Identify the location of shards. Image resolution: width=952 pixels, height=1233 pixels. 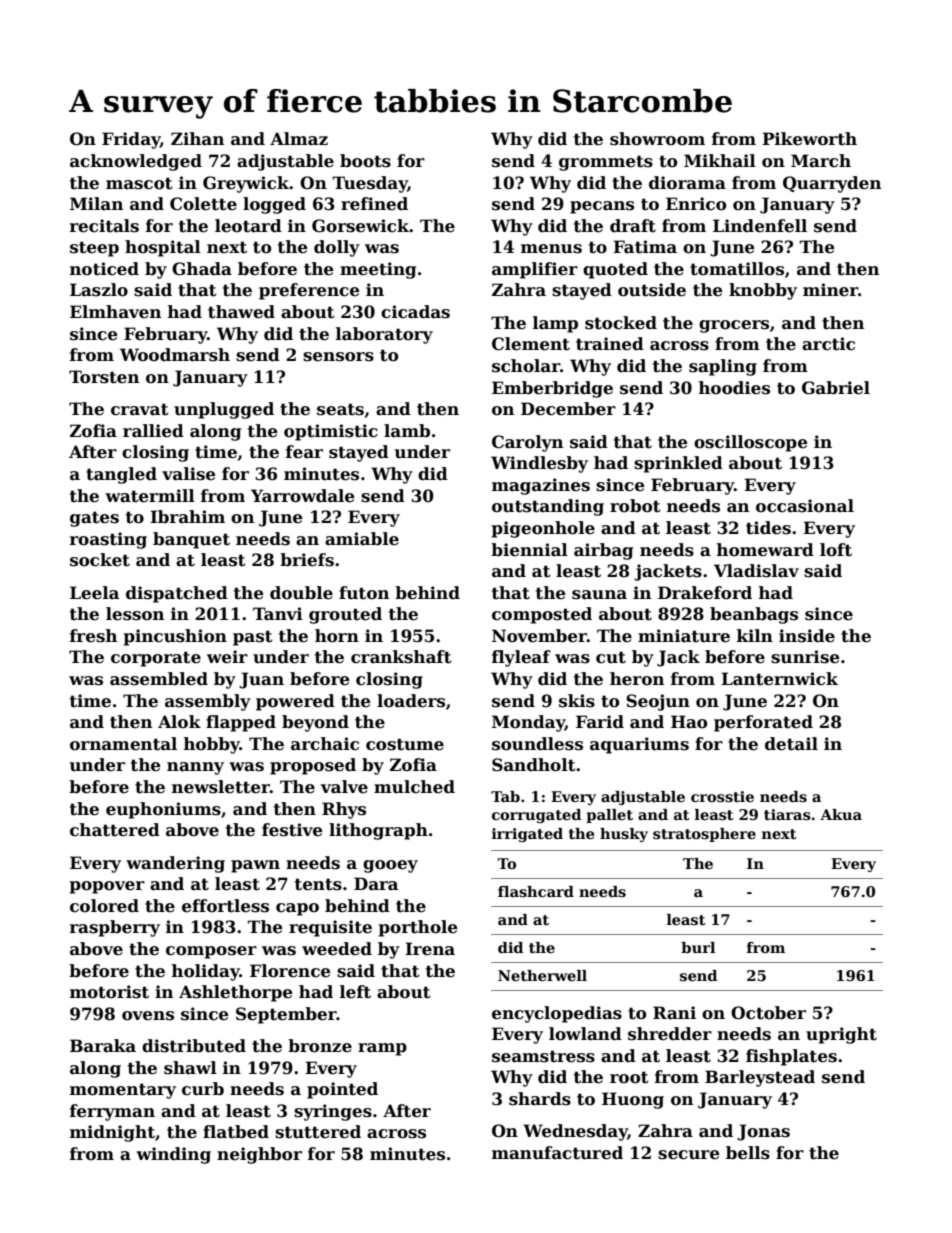
(540, 1099).
